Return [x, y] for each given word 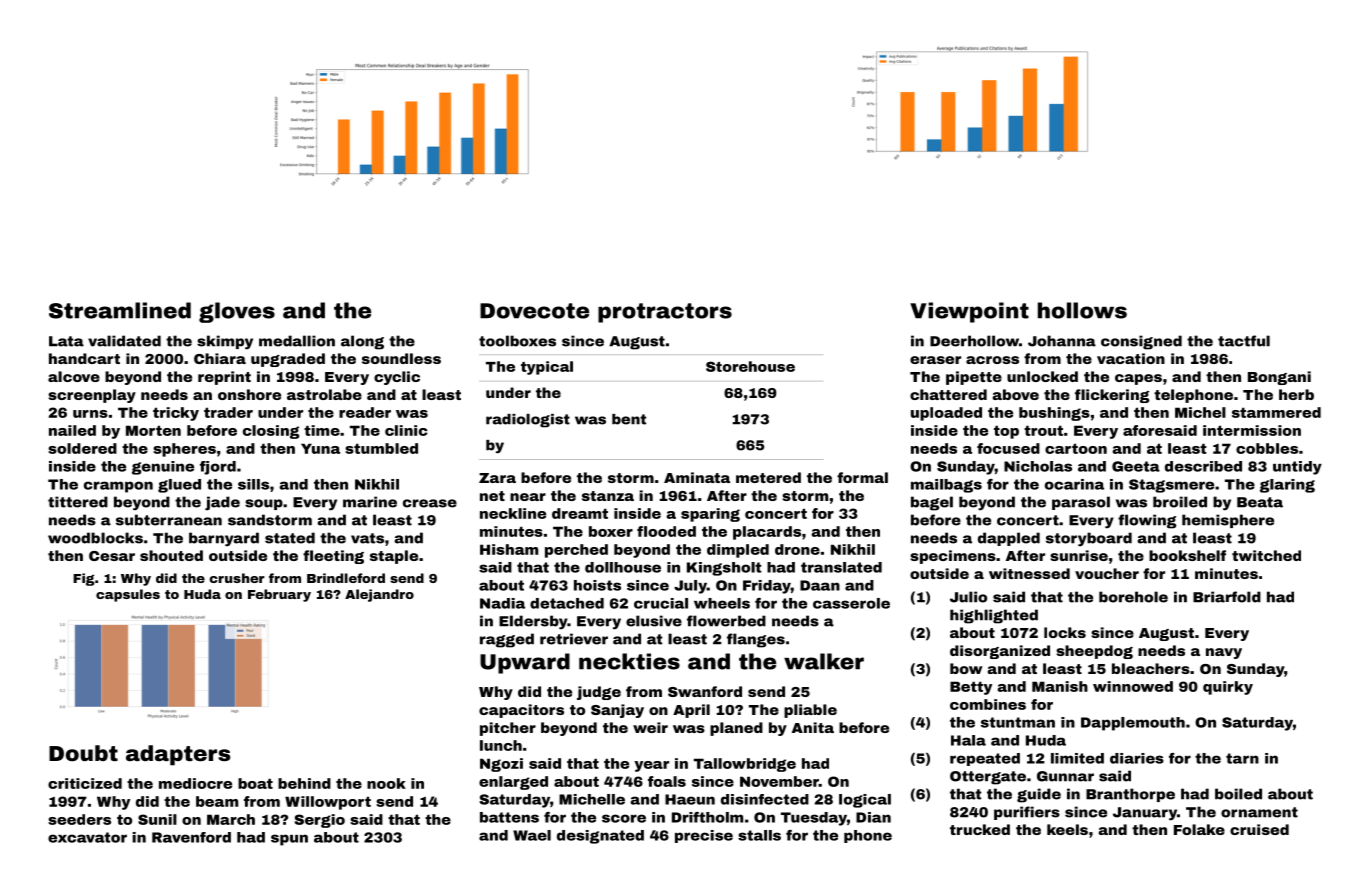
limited [1077, 758]
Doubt [83, 753]
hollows [1082, 310]
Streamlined [120, 310]
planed [736, 729]
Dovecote [534, 311]
